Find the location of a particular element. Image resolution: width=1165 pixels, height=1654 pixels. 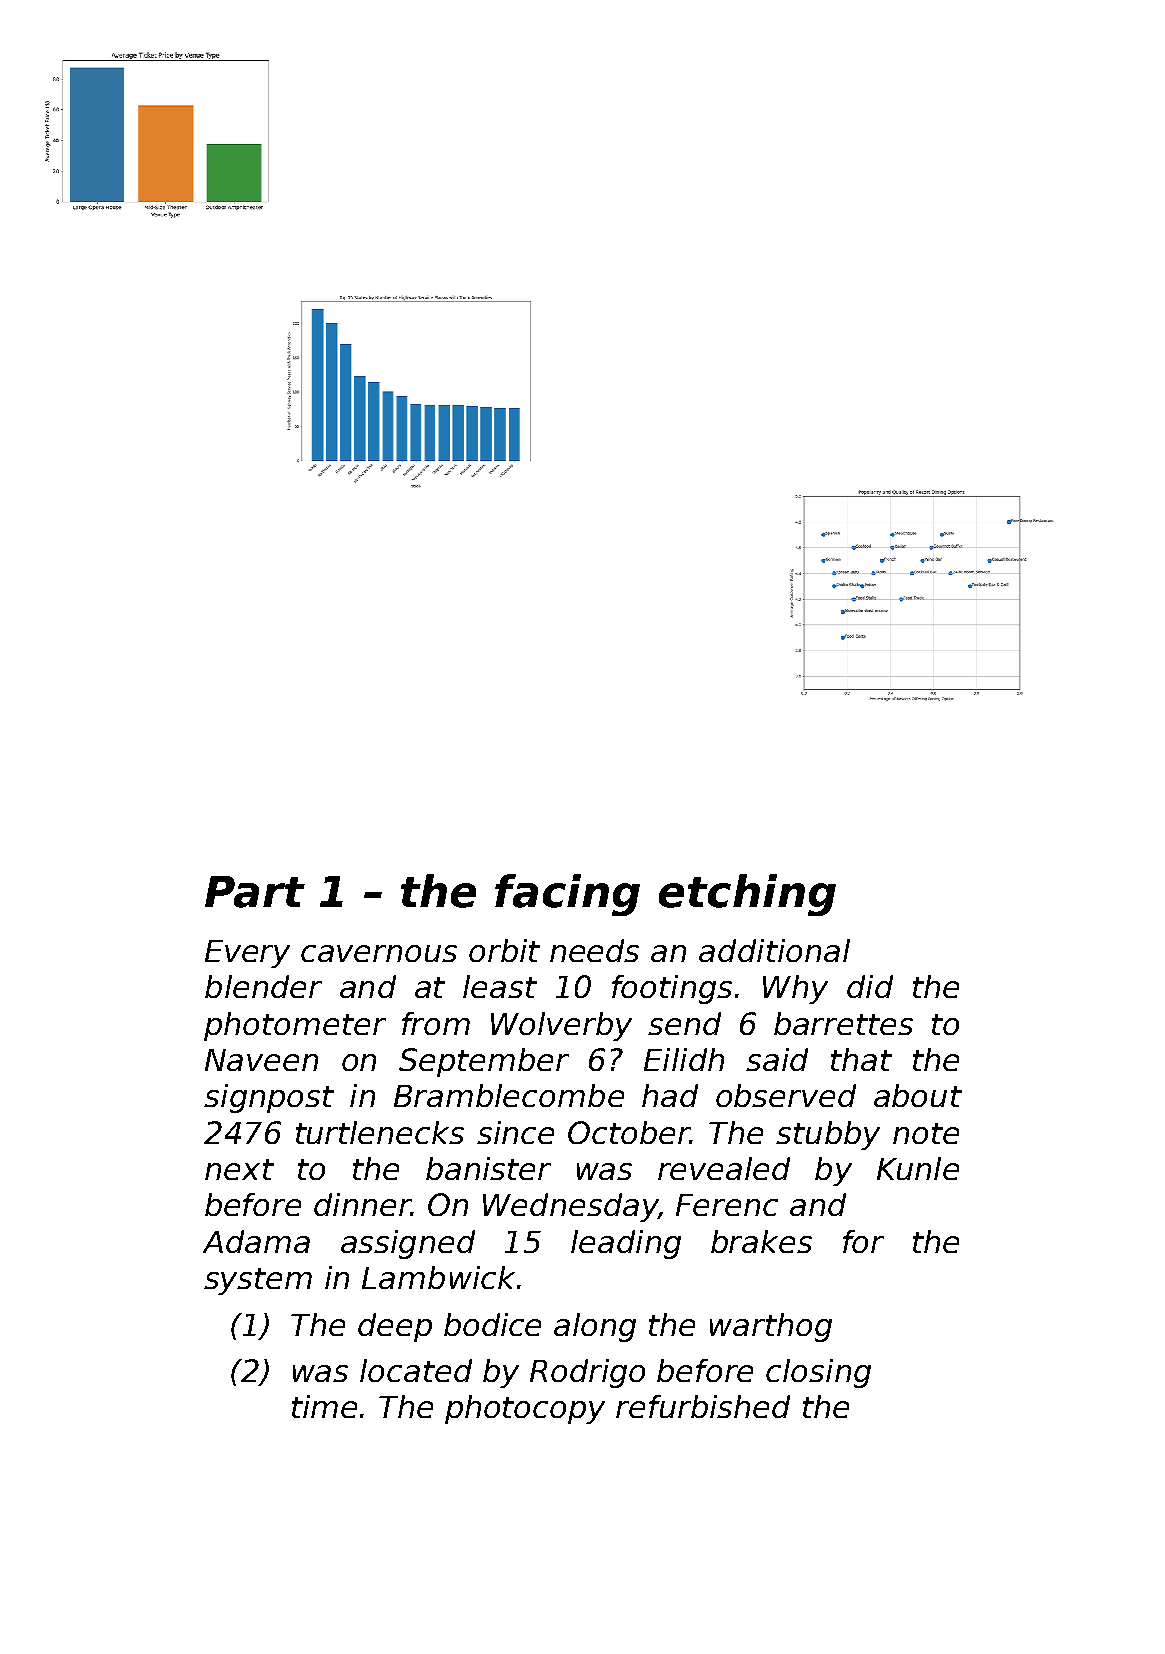

Lambwick is located at coordinates (438, 1277).
